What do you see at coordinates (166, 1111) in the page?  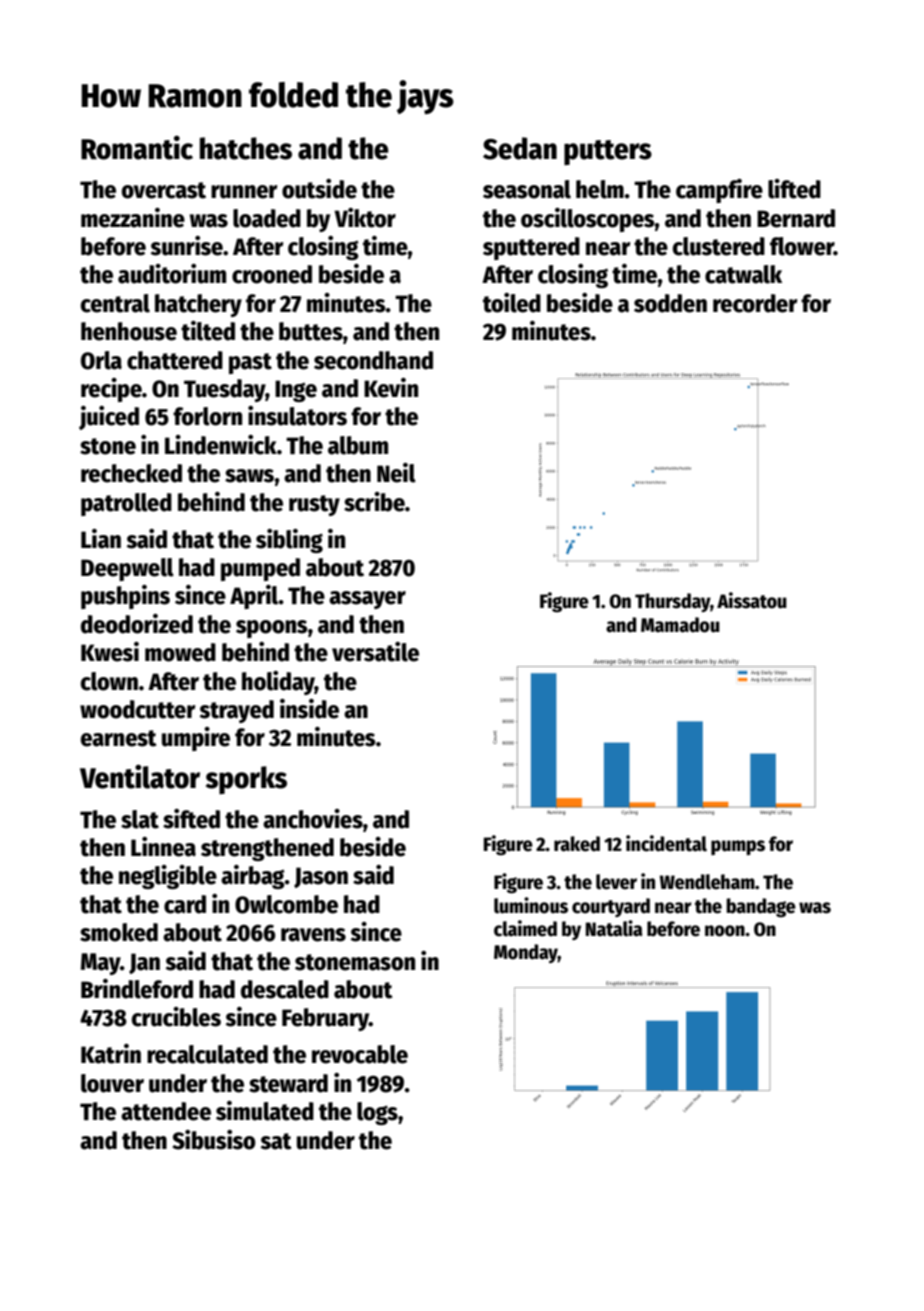 I see `attendee` at bounding box center [166, 1111].
